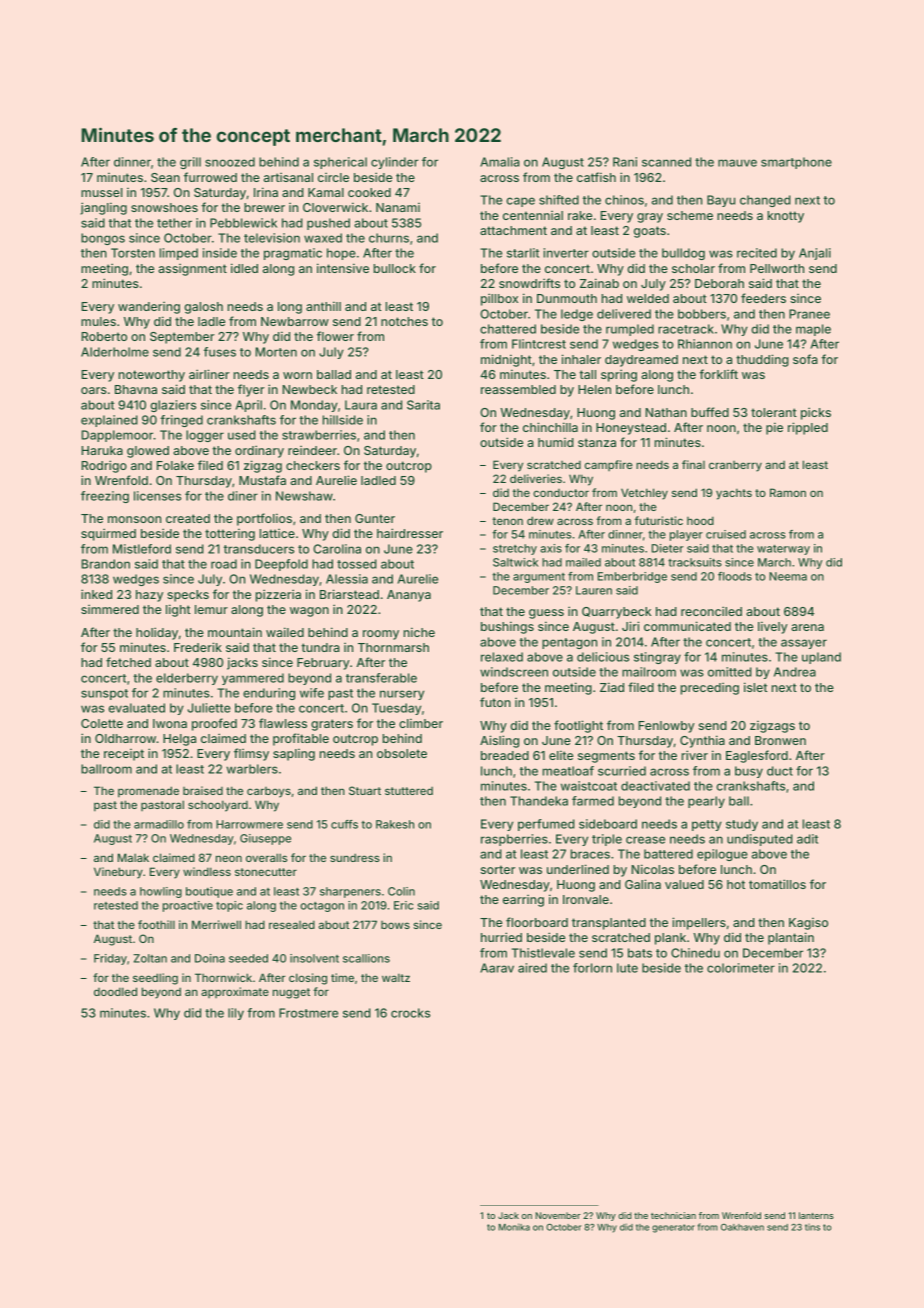 Image resolution: width=924 pixels, height=1308 pixels. What do you see at coordinates (558, 1215) in the screenshot?
I see `November` at bounding box center [558, 1215].
